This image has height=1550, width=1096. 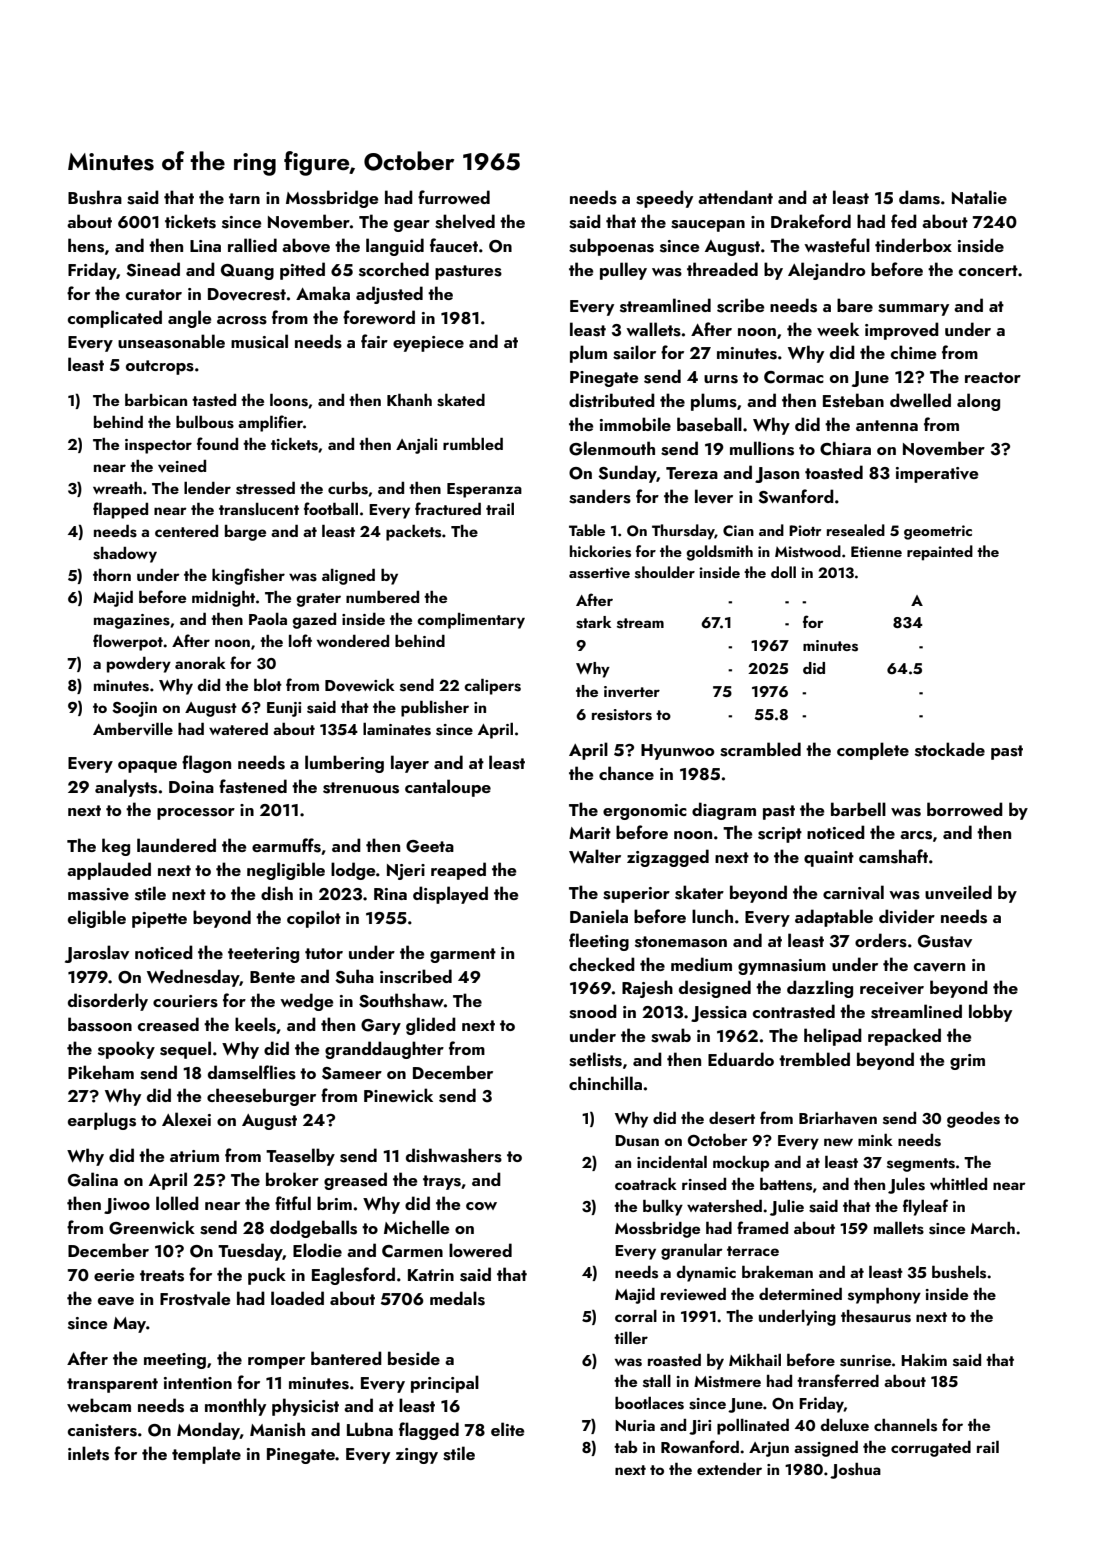 I want to click on tarn, so click(x=244, y=198).
